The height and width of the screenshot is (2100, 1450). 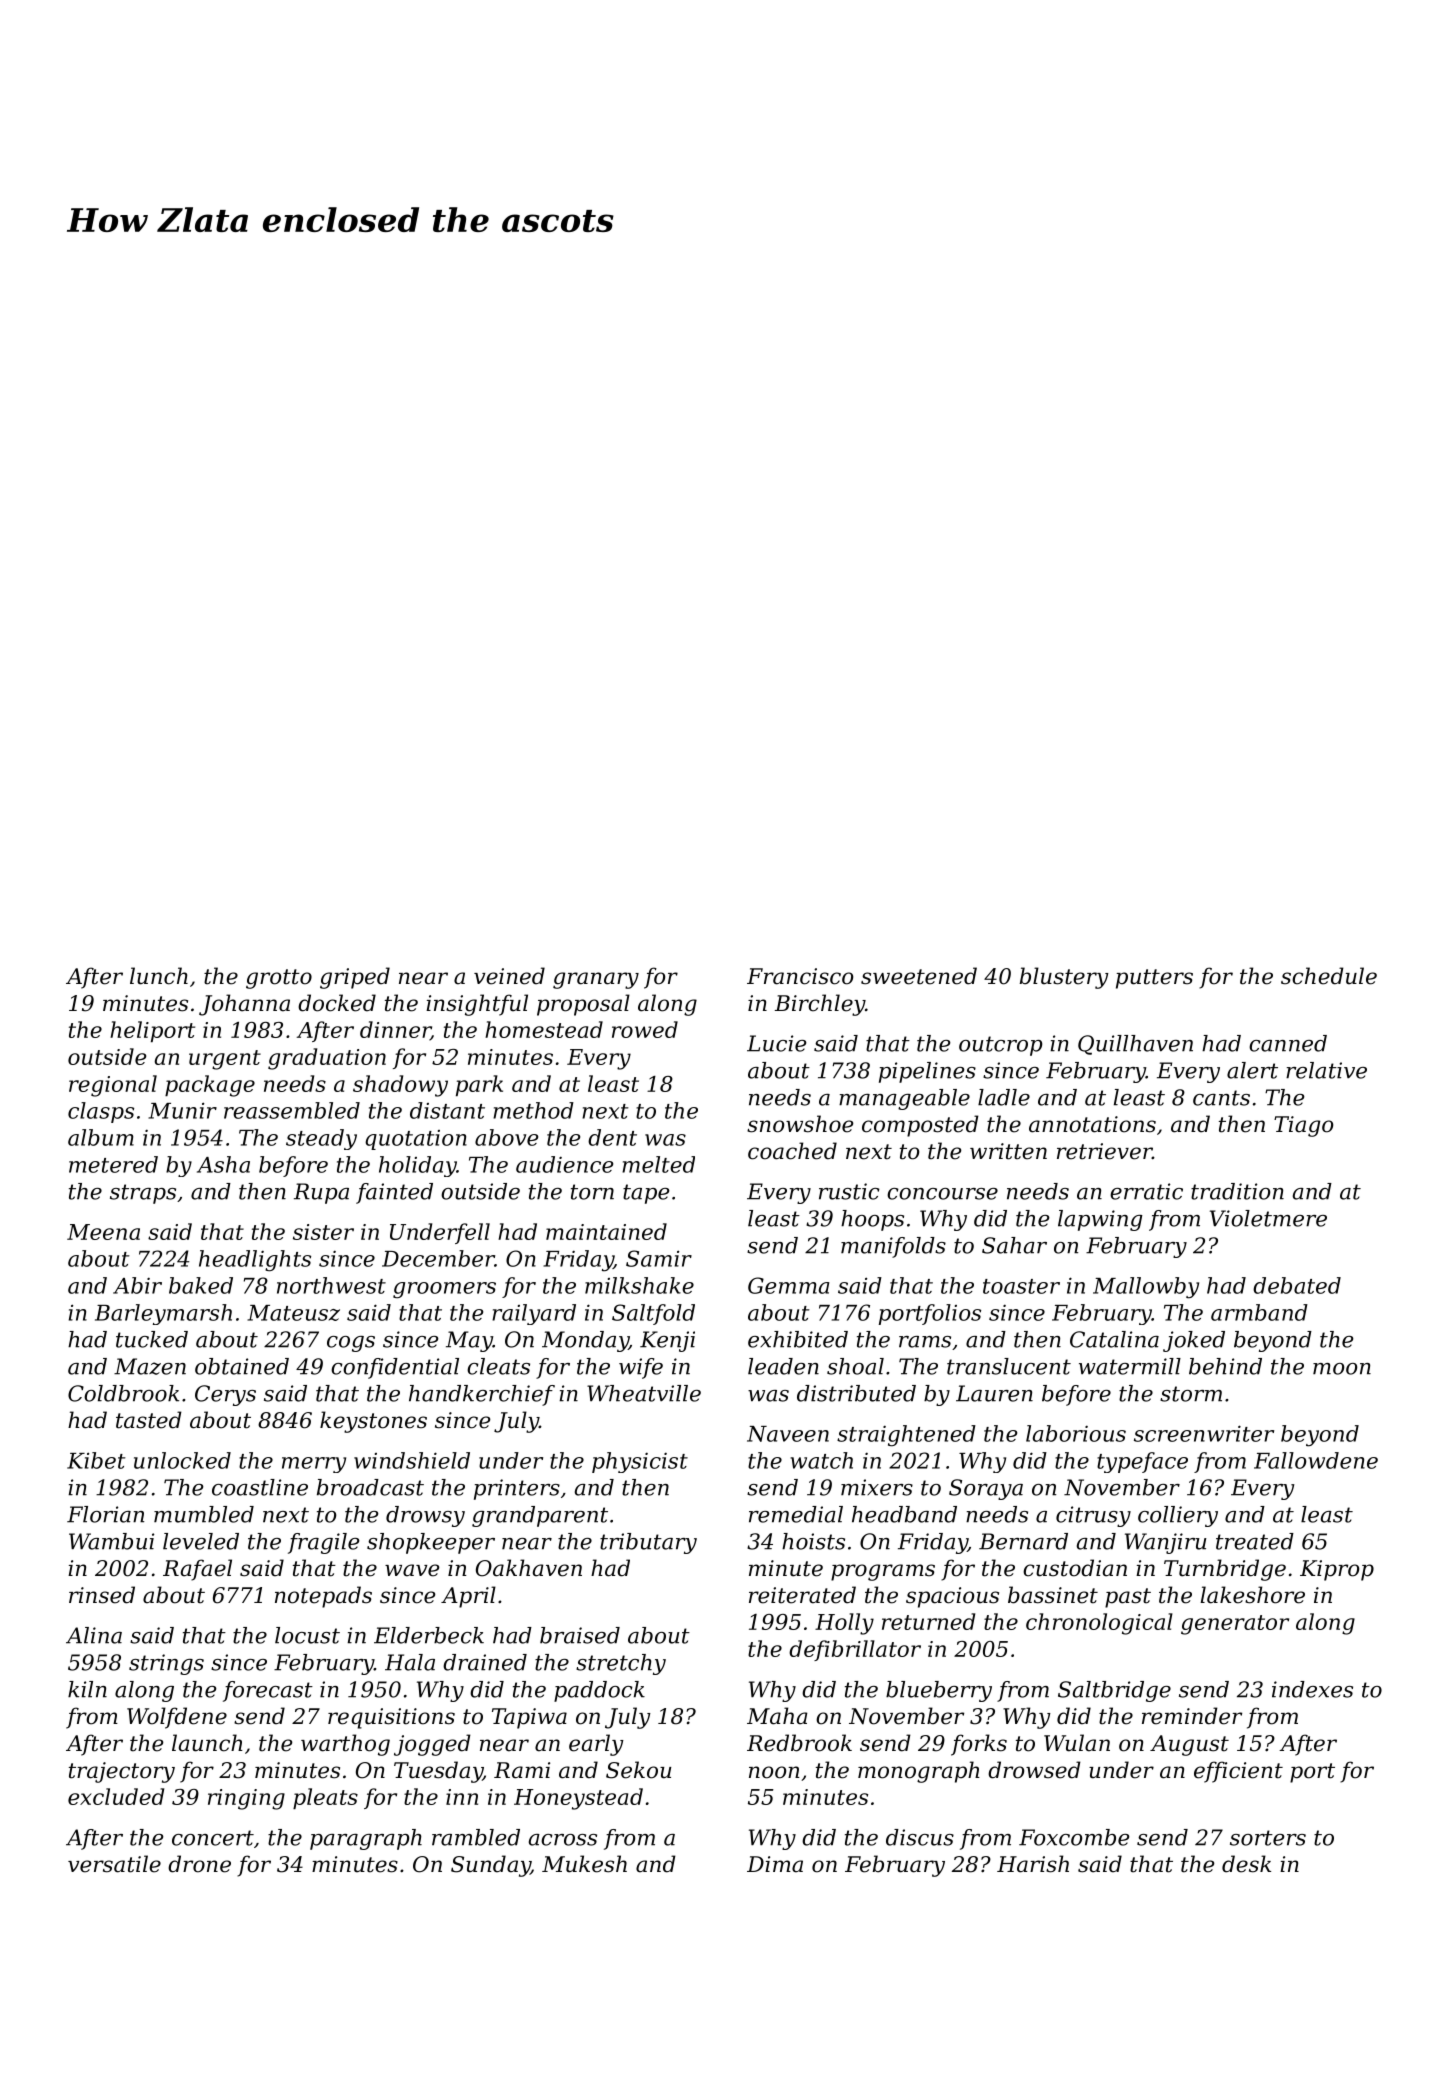 I want to click on lapwing, so click(x=1100, y=1220).
